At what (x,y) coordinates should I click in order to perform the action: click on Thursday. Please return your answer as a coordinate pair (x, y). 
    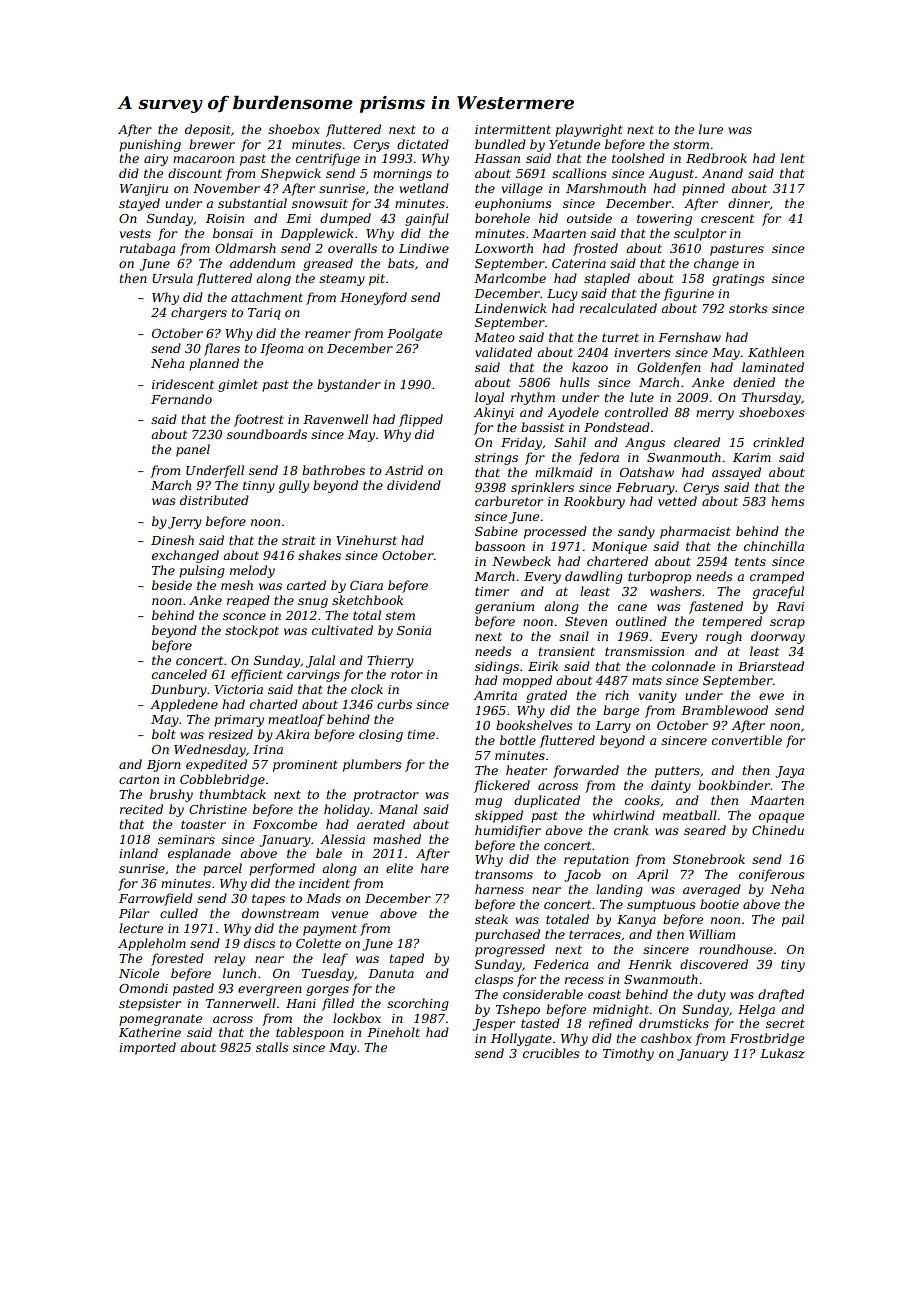
    Looking at the image, I should click on (771, 398).
